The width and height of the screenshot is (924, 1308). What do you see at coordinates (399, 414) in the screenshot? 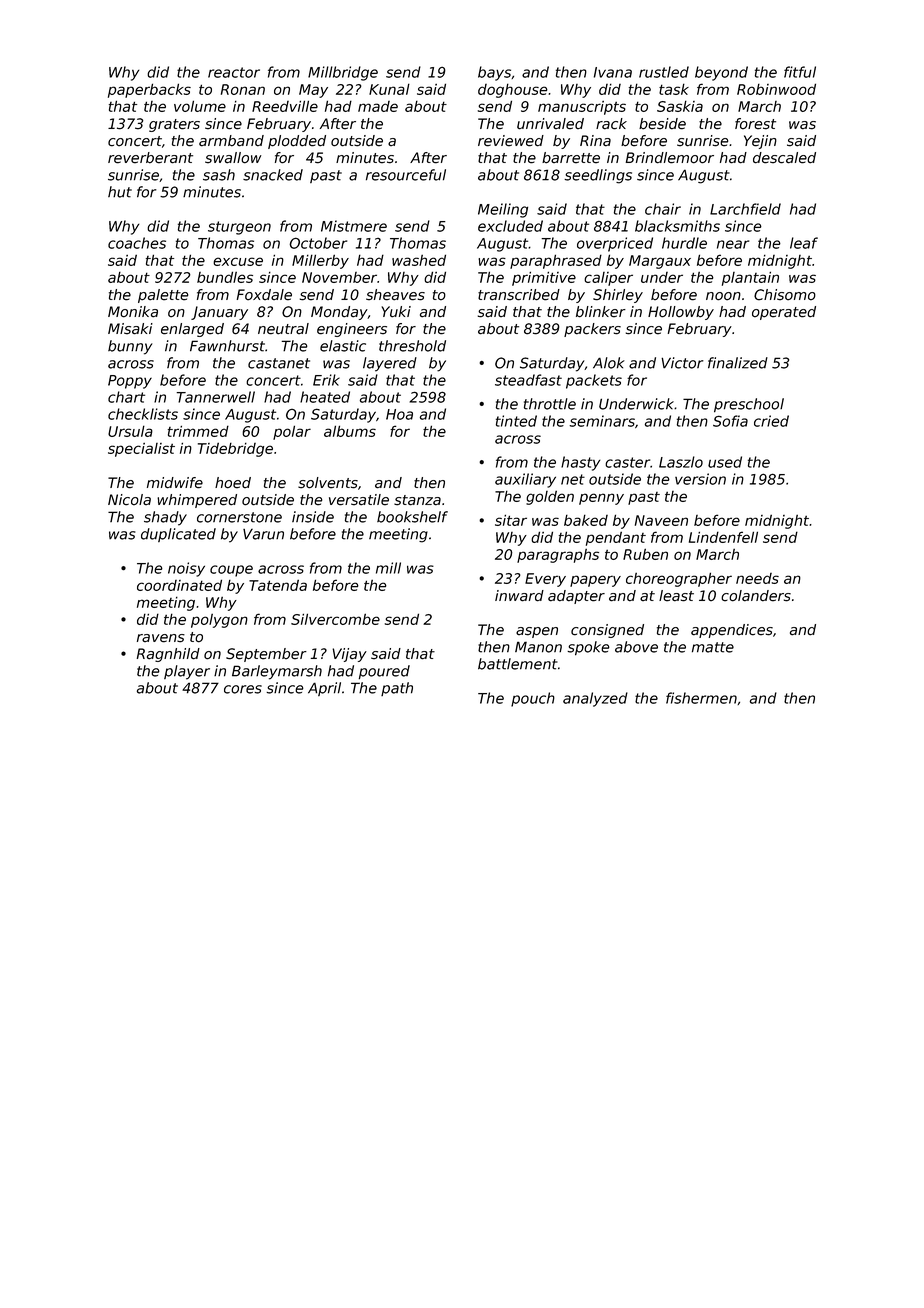
I see `Hoa` at bounding box center [399, 414].
